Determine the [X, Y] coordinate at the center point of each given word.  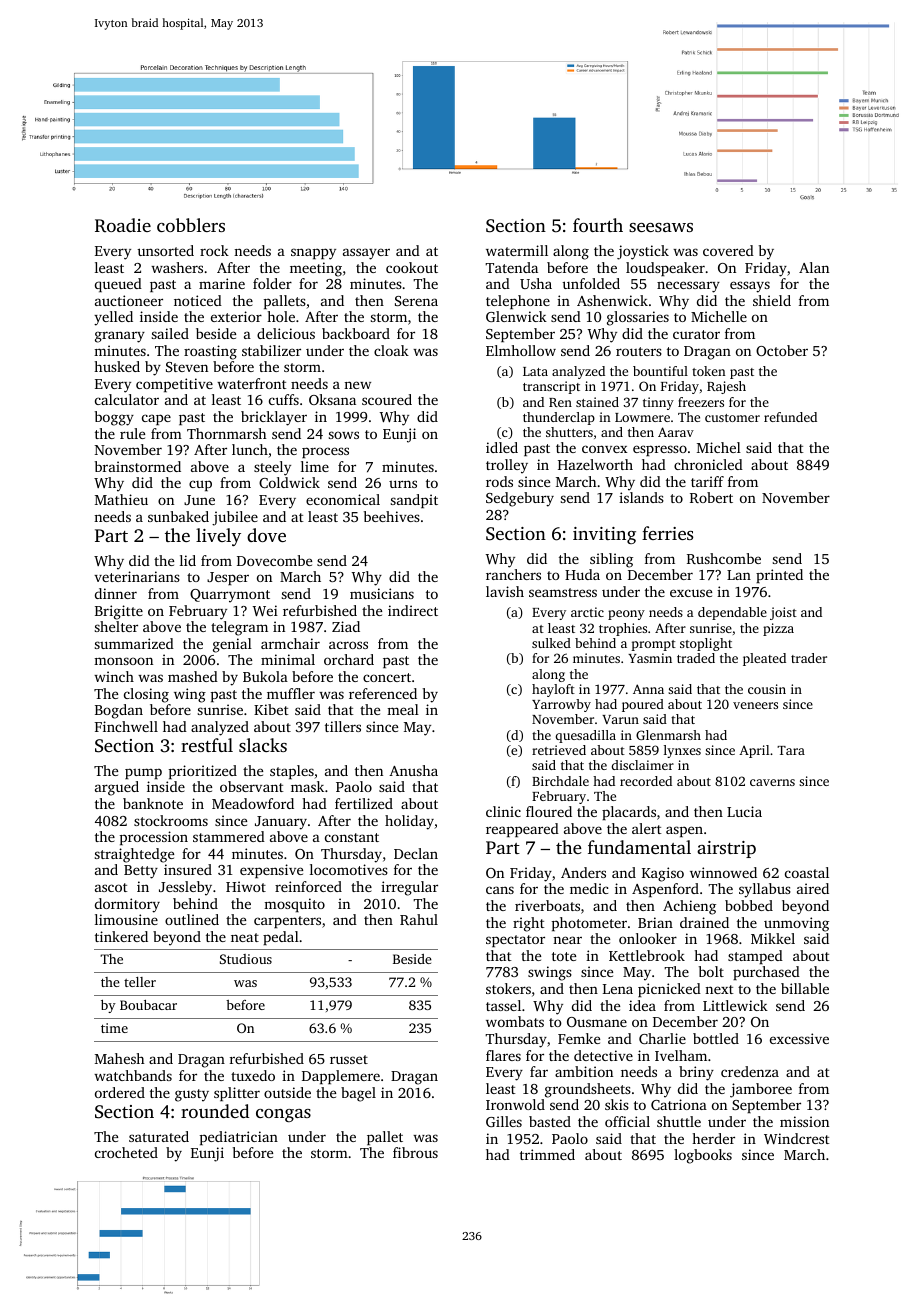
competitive [174, 385]
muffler [291, 693]
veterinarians [137, 576]
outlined [192, 919]
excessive [799, 1038]
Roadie [123, 225]
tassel [503, 1005]
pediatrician [239, 1138]
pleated [764, 659]
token [708, 371]
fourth [598, 225]
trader [809, 658]
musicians [382, 593]
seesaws [661, 227]
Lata [535, 371]
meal [403, 709]
